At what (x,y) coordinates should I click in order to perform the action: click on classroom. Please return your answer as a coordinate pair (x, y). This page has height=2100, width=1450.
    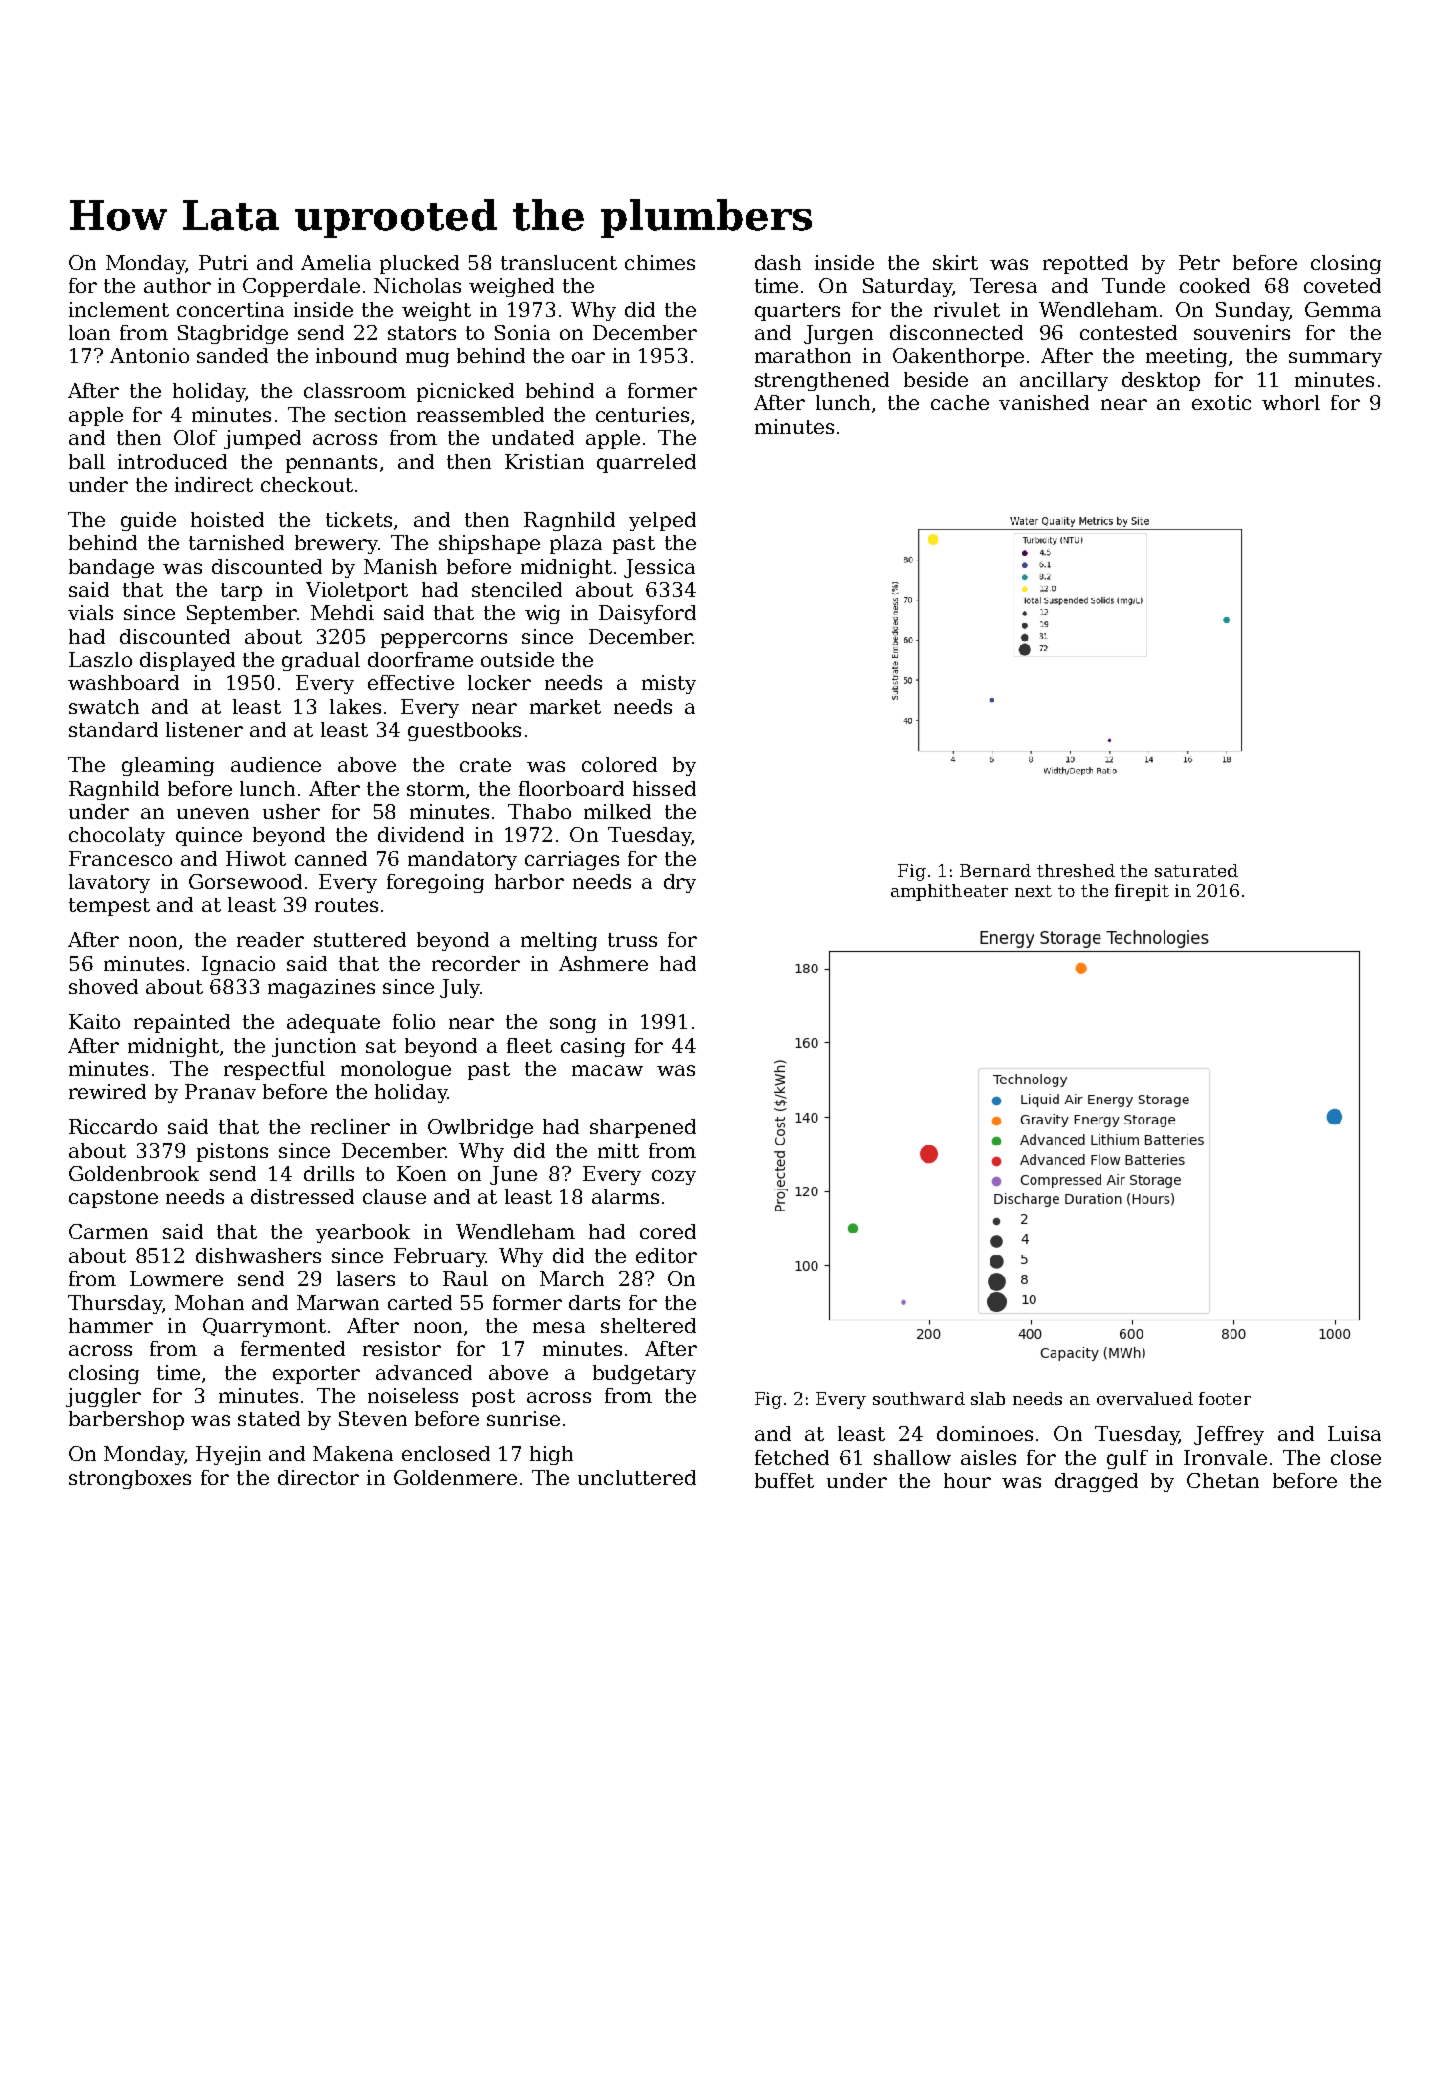
    Looking at the image, I should click on (355, 390).
